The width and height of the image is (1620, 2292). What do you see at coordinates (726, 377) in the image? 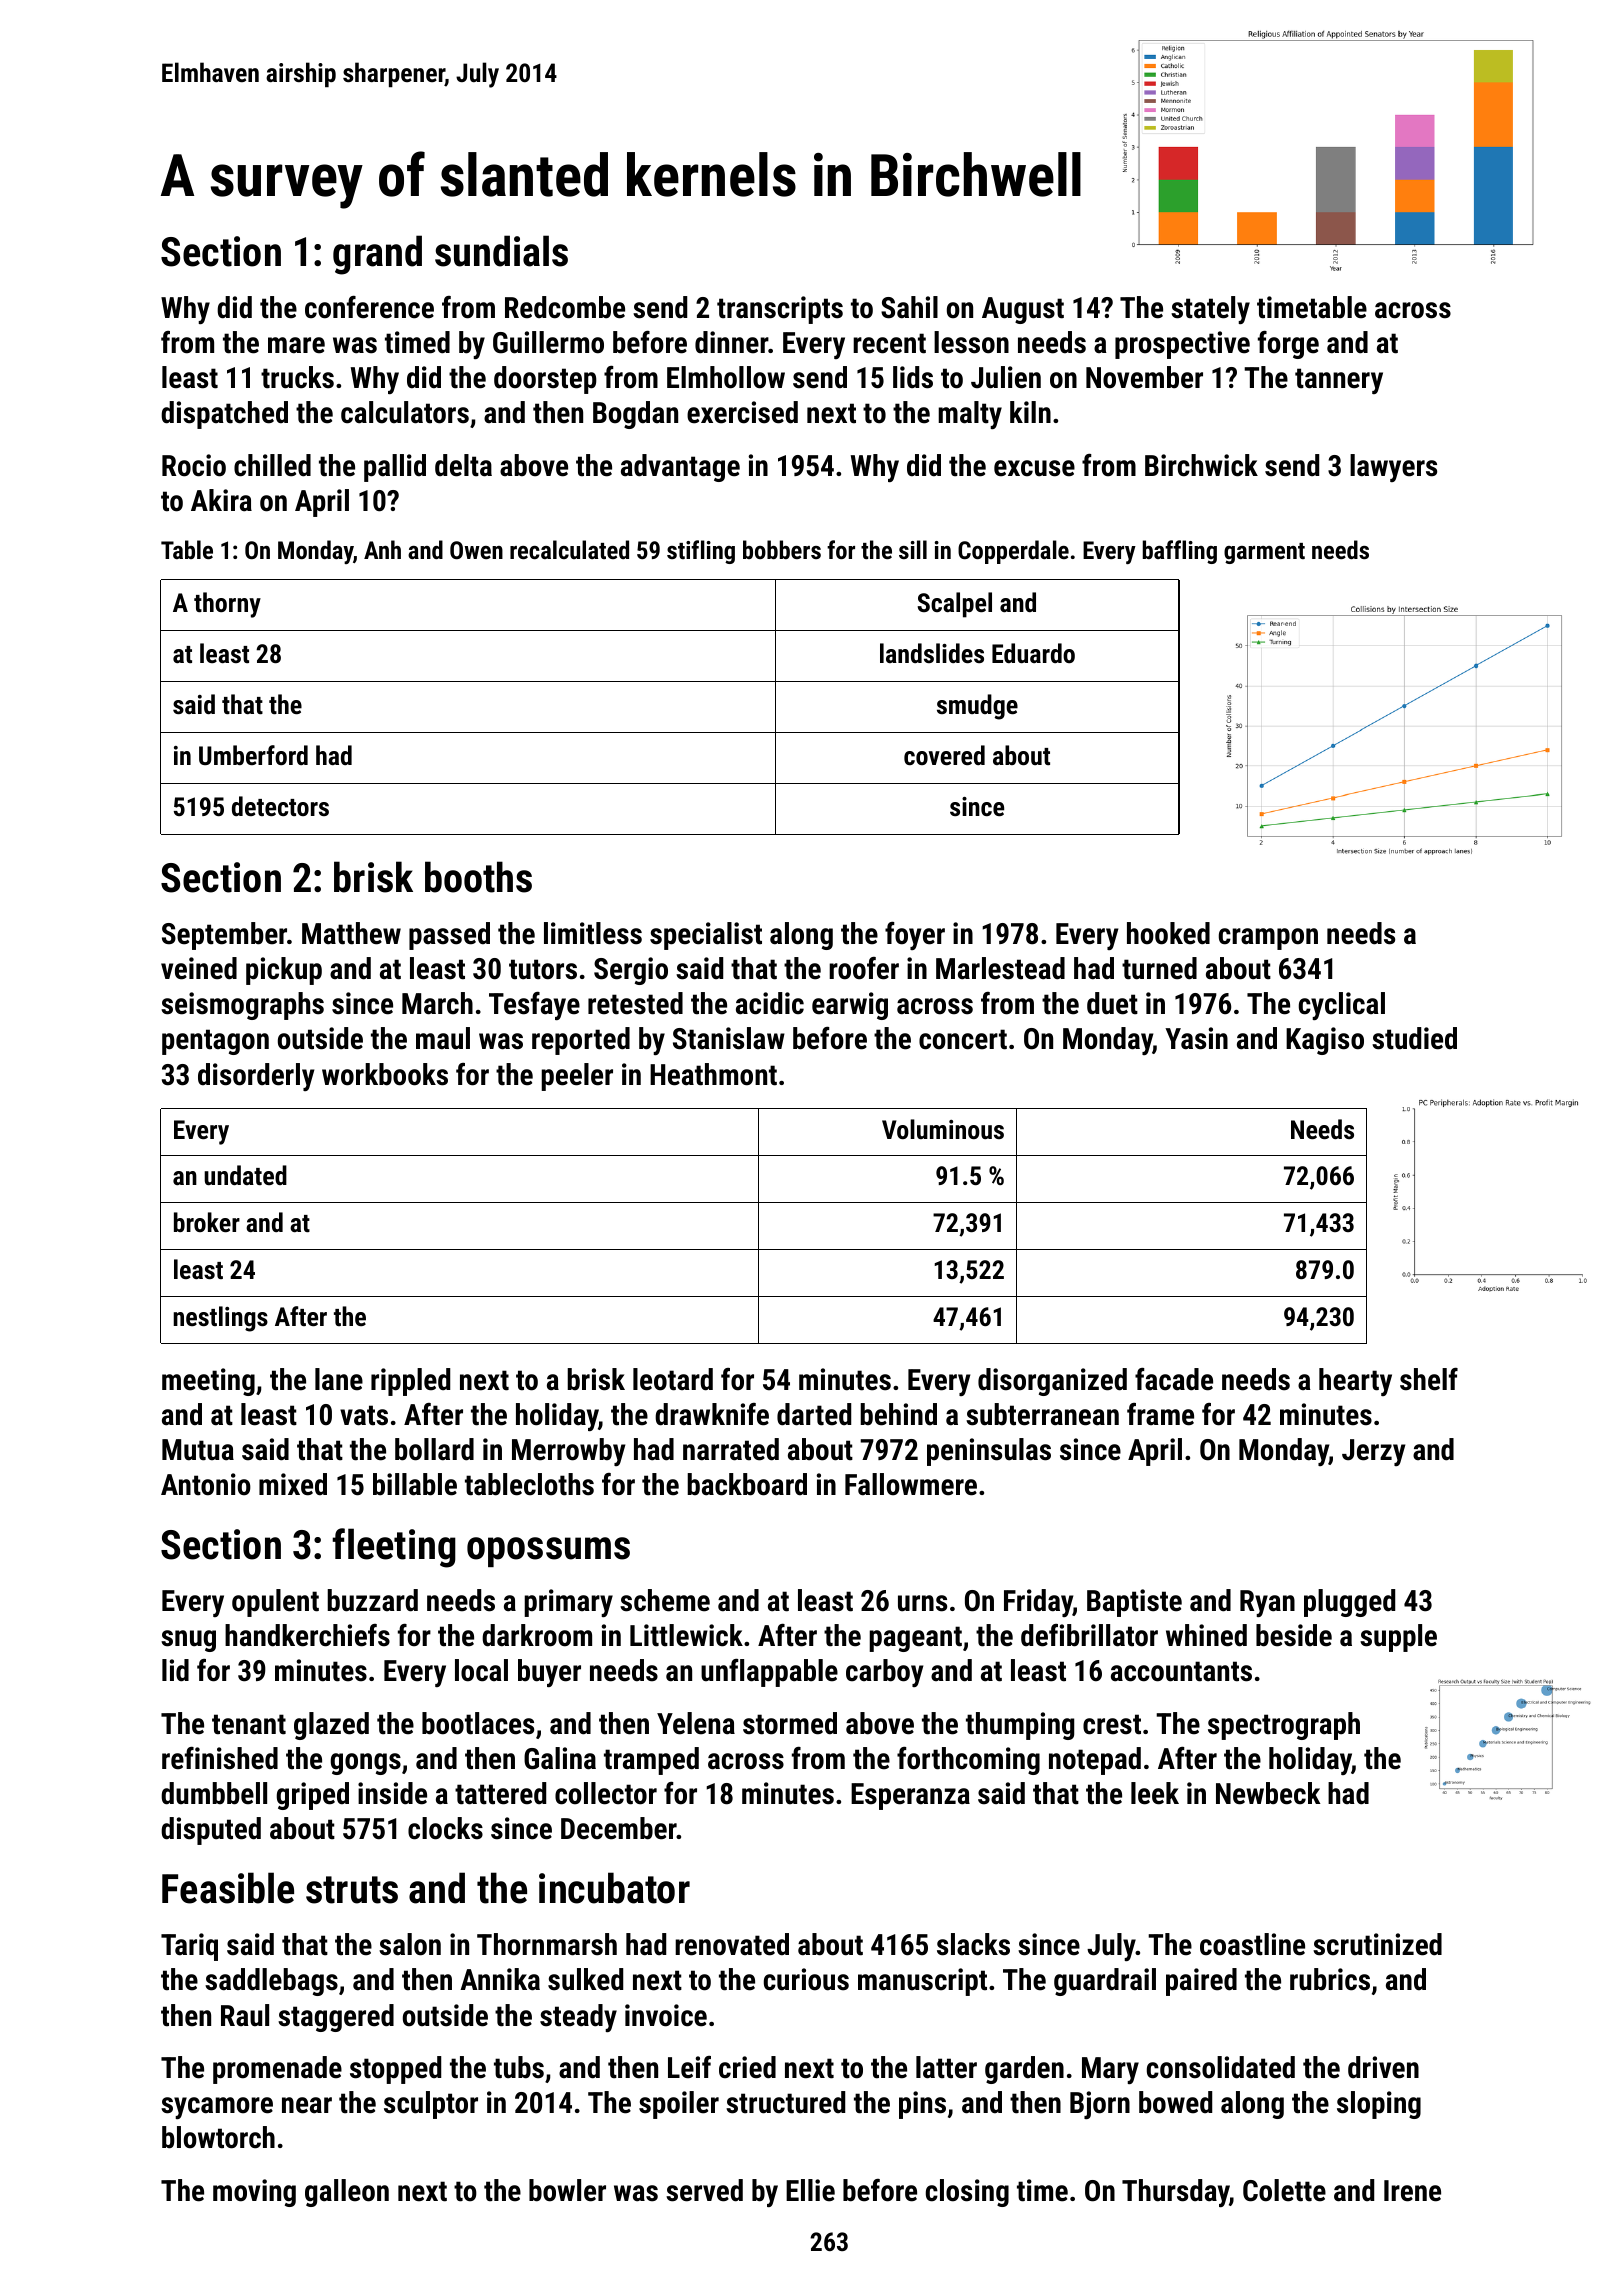
I see `Elmhollow` at bounding box center [726, 377].
